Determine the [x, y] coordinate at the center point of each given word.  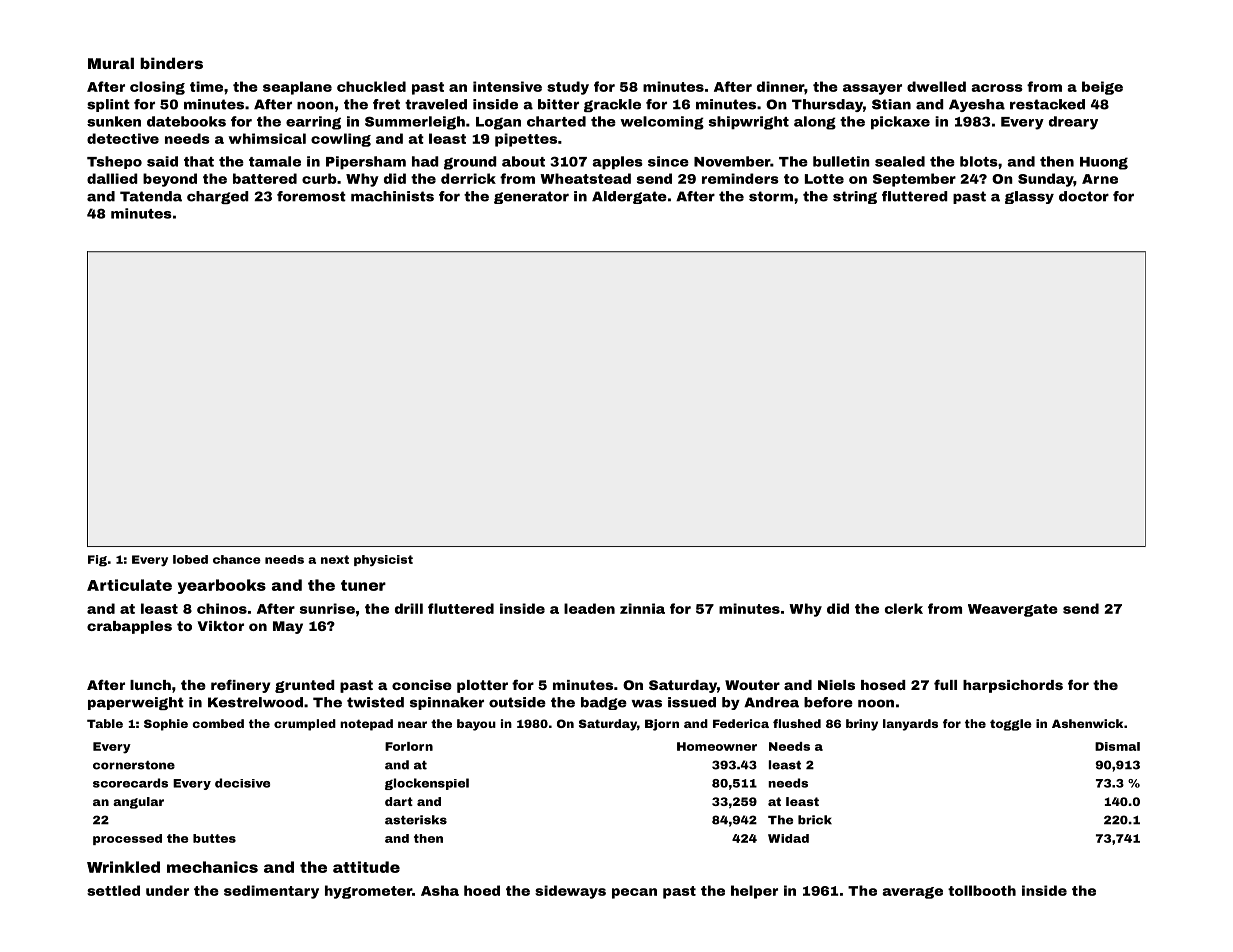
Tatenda [151, 196]
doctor [1084, 196]
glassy [1029, 197]
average [912, 893]
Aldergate [629, 197]
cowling [341, 140]
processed [127, 839]
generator [531, 197]
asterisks [416, 820]
